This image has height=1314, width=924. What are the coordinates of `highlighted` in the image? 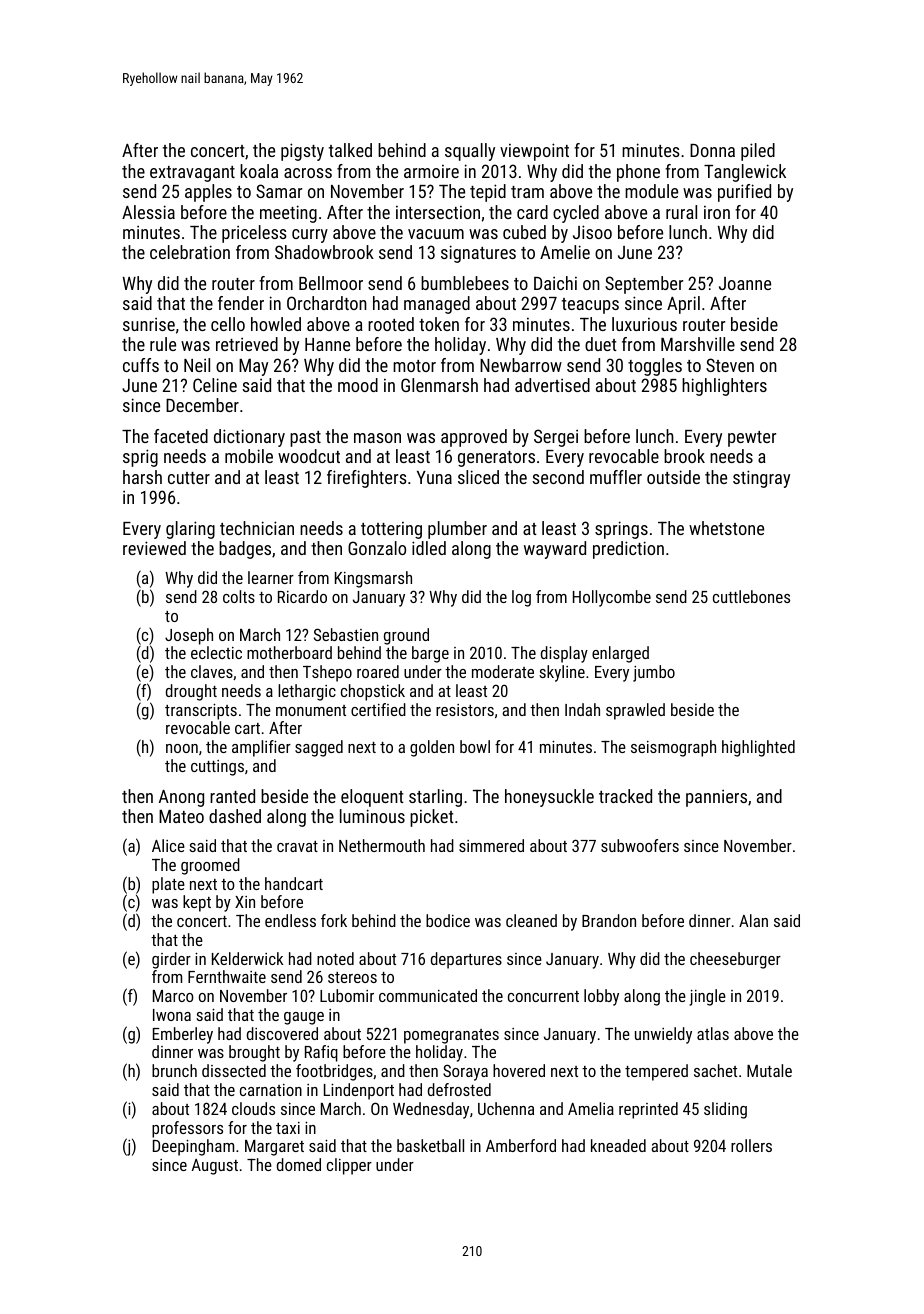 It's located at (758, 748).
